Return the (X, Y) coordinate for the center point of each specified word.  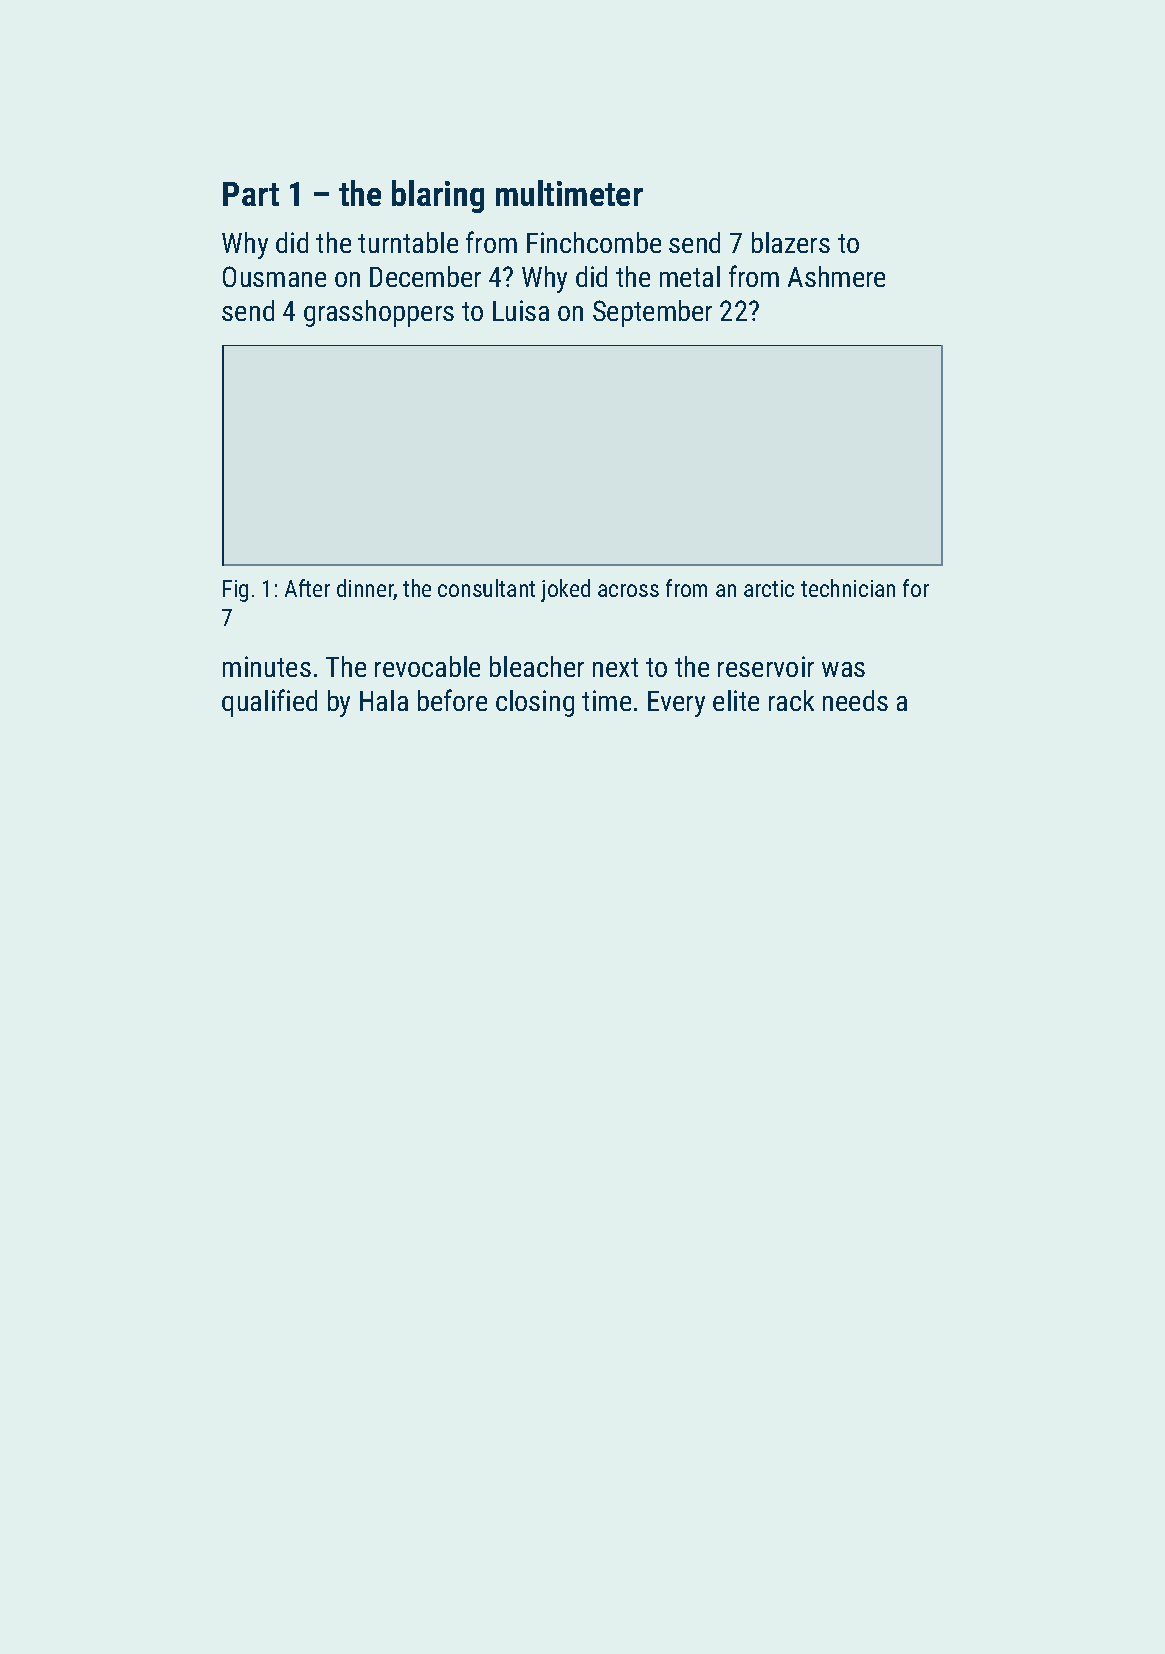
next (615, 667)
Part (251, 194)
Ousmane (274, 276)
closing (535, 703)
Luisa (521, 310)
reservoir (766, 666)
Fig (235, 591)
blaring (438, 196)
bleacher (537, 666)
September (652, 313)
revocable (427, 666)
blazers (791, 242)
